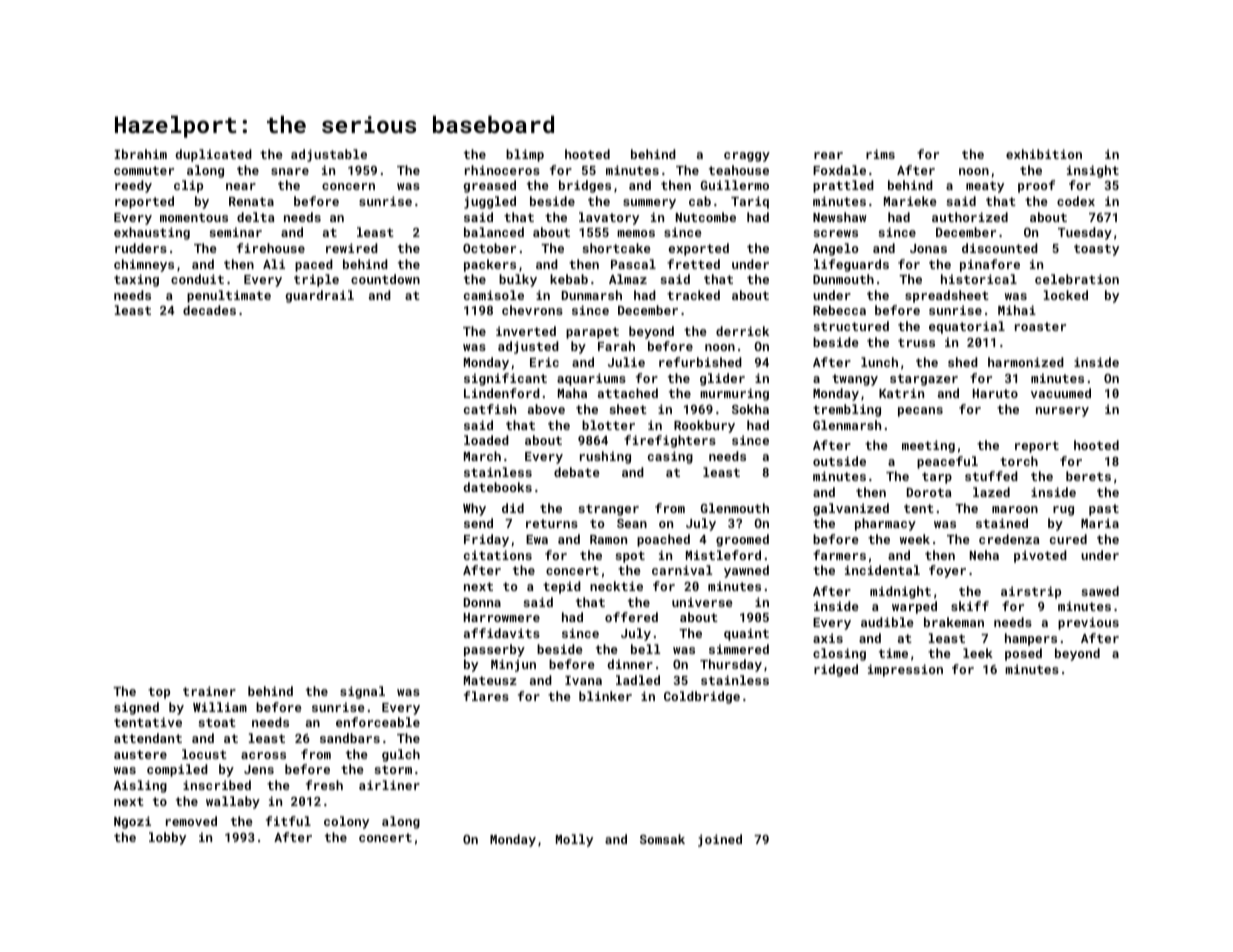 This document has width=1233, height=952. I want to click on airstrip, so click(1031, 592).
